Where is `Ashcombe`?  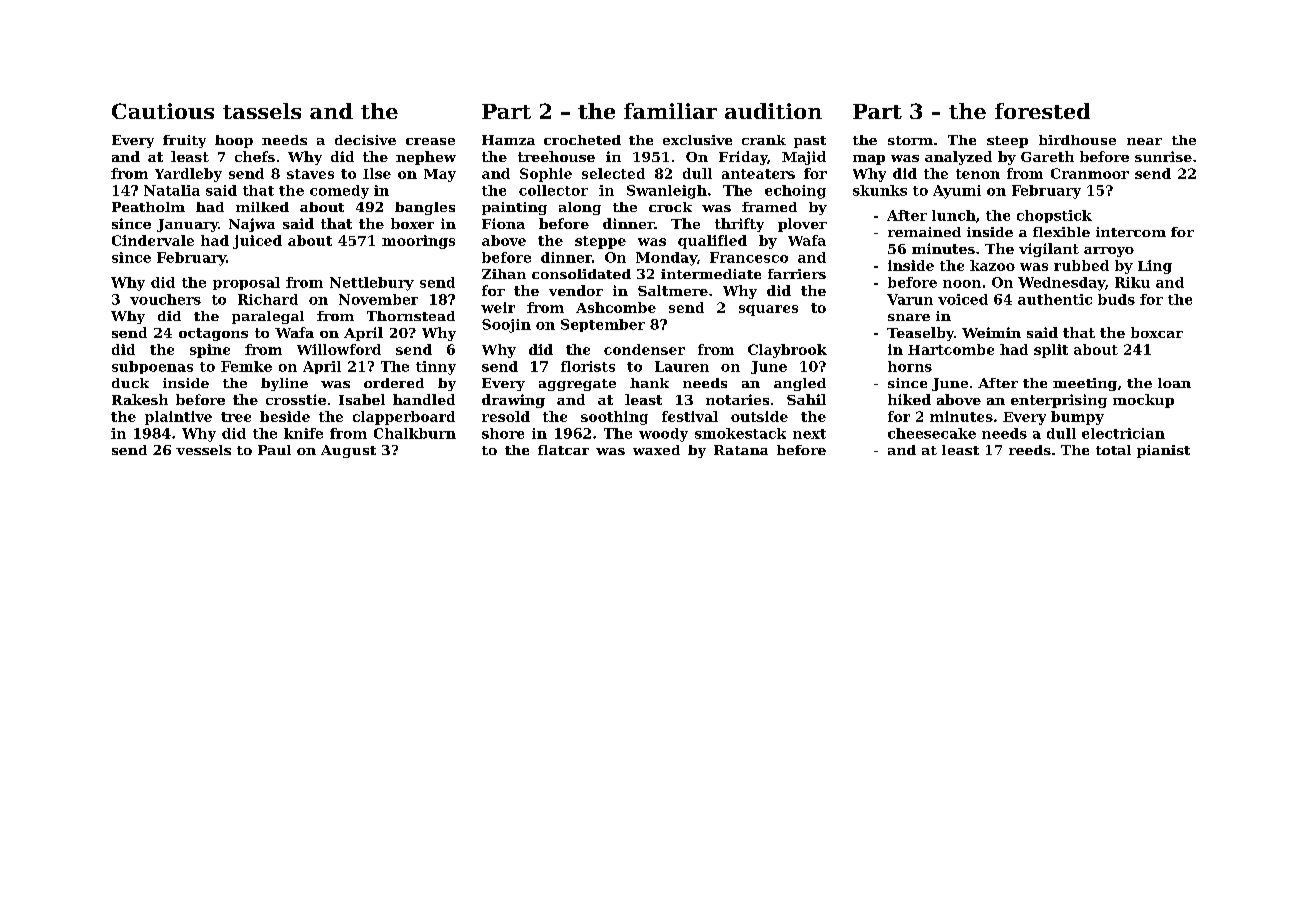
Ashcombe is located at coordinates (616, 307).
